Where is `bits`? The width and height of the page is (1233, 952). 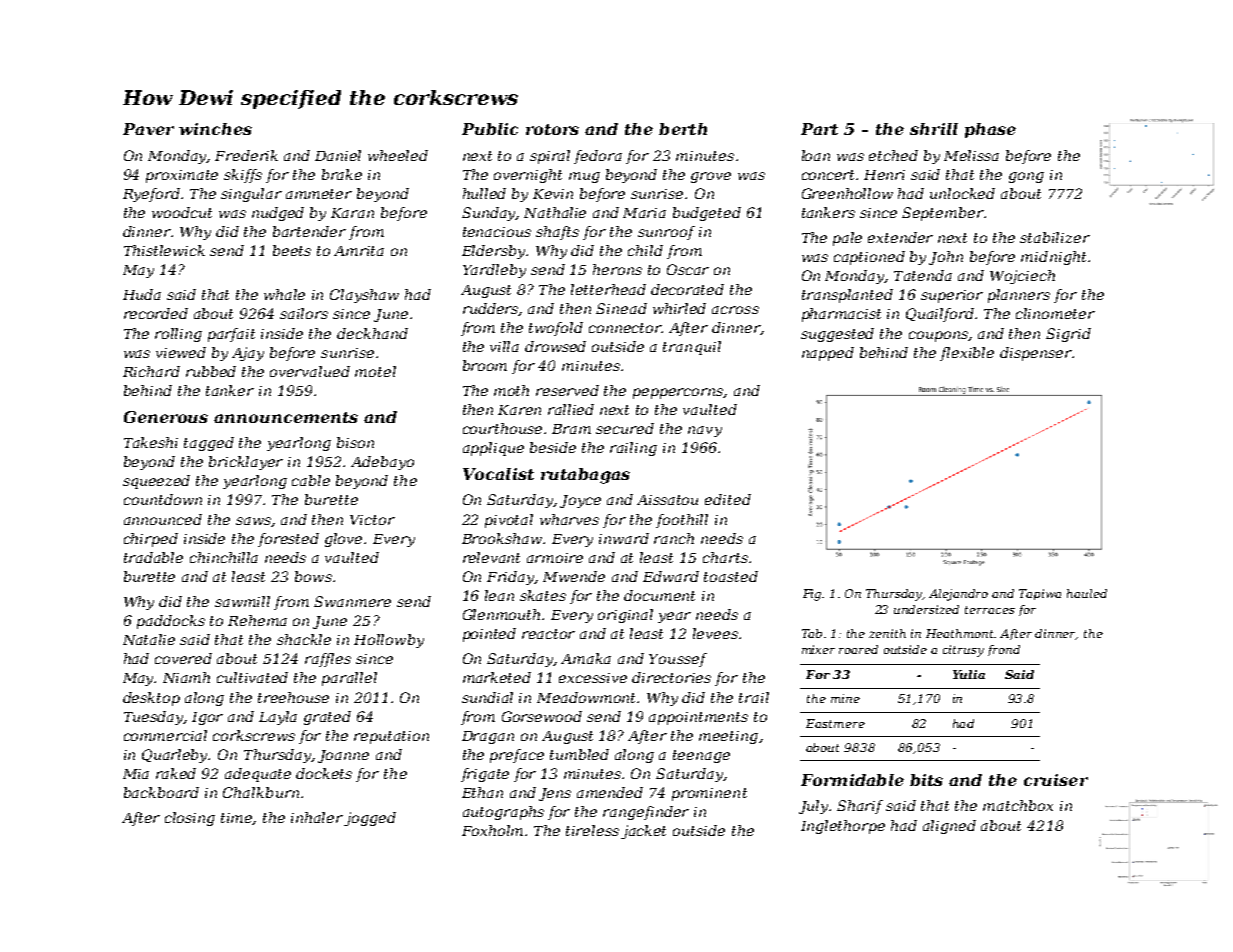
bits is located at coordinates (926, 780).
